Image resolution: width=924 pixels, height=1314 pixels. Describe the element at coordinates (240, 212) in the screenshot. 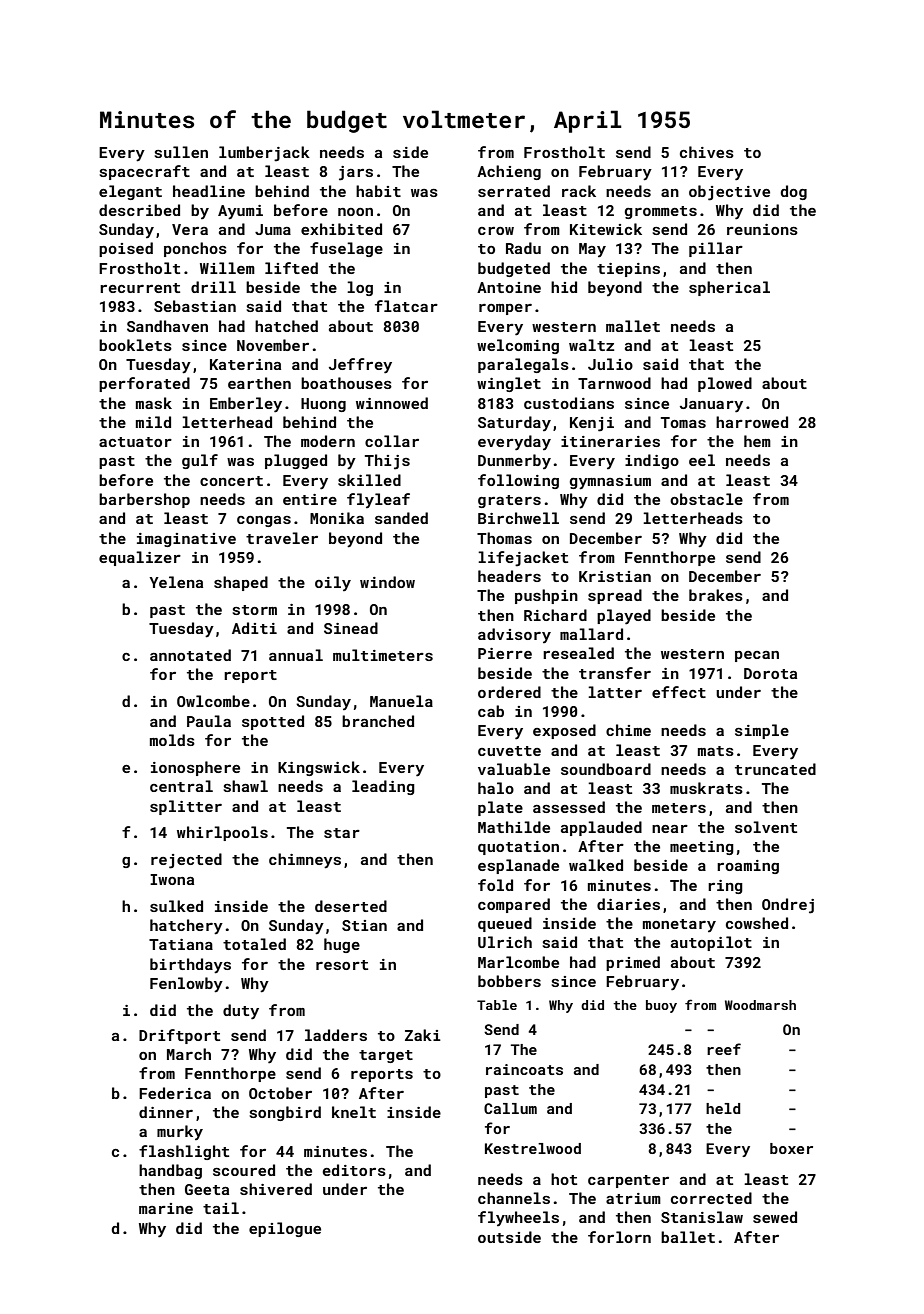

I see `Ayumi` at that location.
